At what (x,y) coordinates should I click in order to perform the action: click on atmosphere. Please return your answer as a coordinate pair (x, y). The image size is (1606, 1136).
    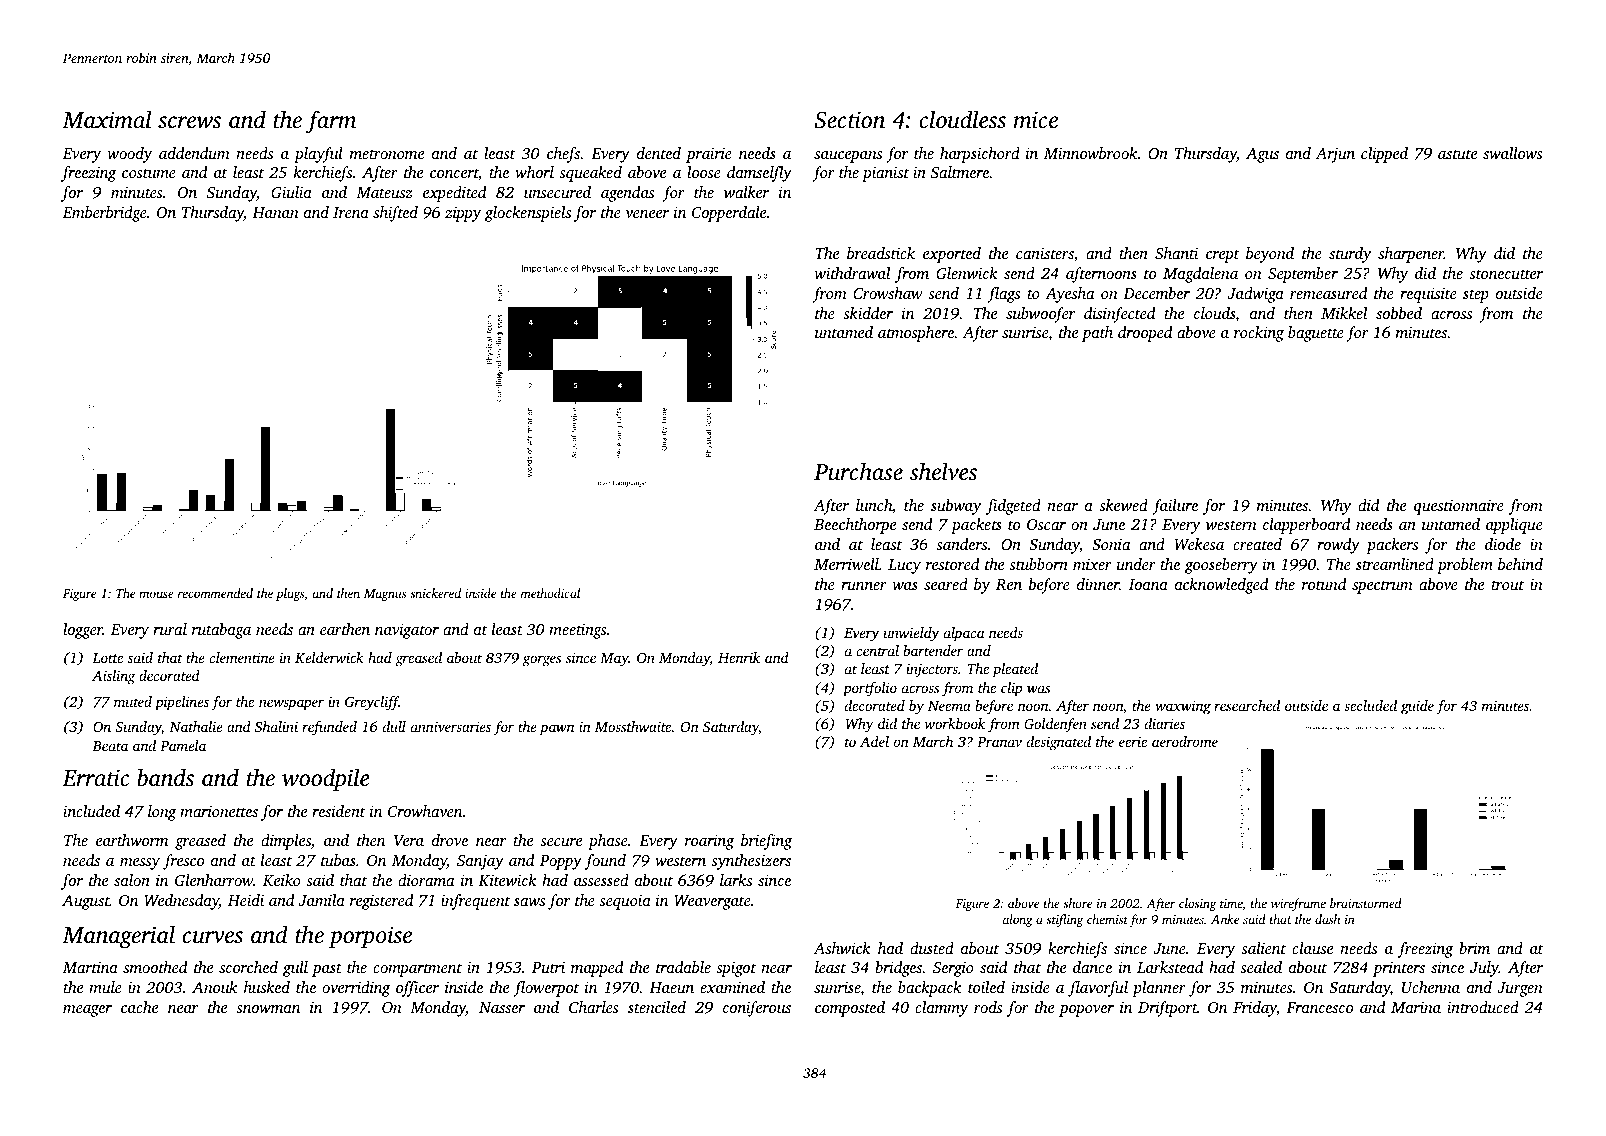
    Looking at the image, I should click on (916, 334).
